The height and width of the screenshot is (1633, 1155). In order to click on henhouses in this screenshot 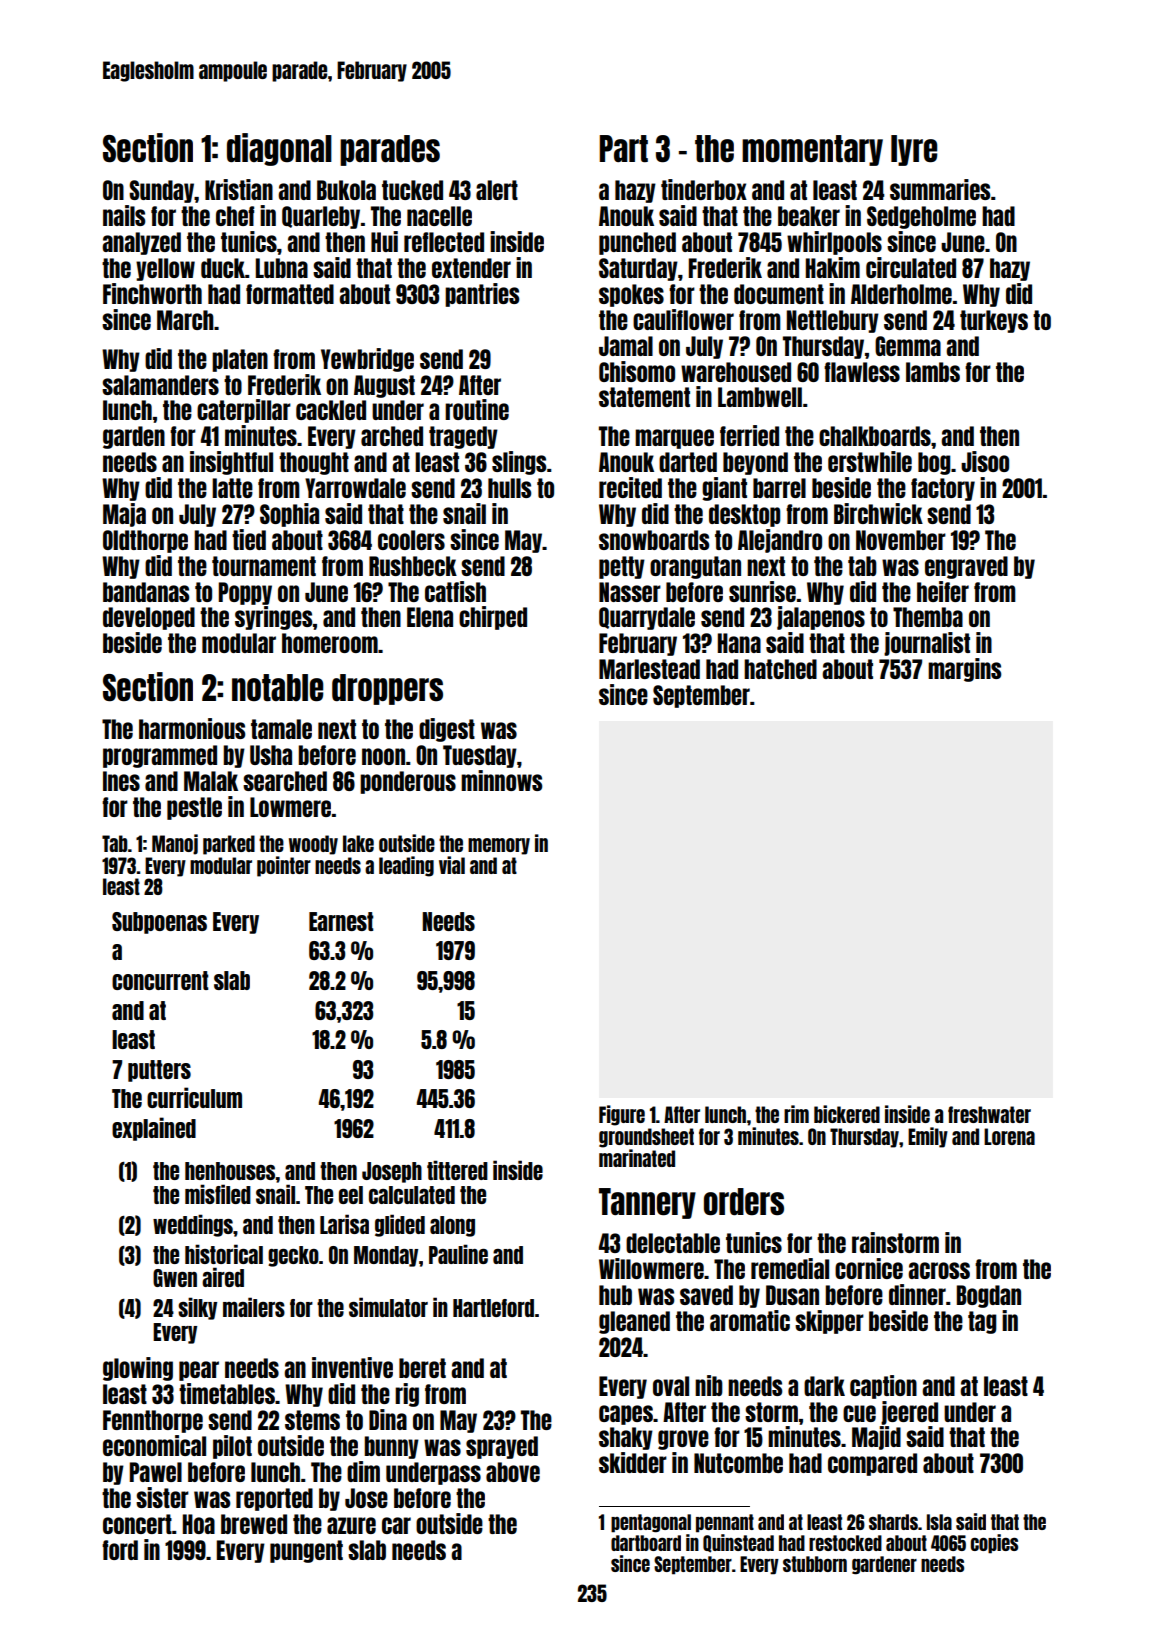, I will do `click(230, 1171)`.
